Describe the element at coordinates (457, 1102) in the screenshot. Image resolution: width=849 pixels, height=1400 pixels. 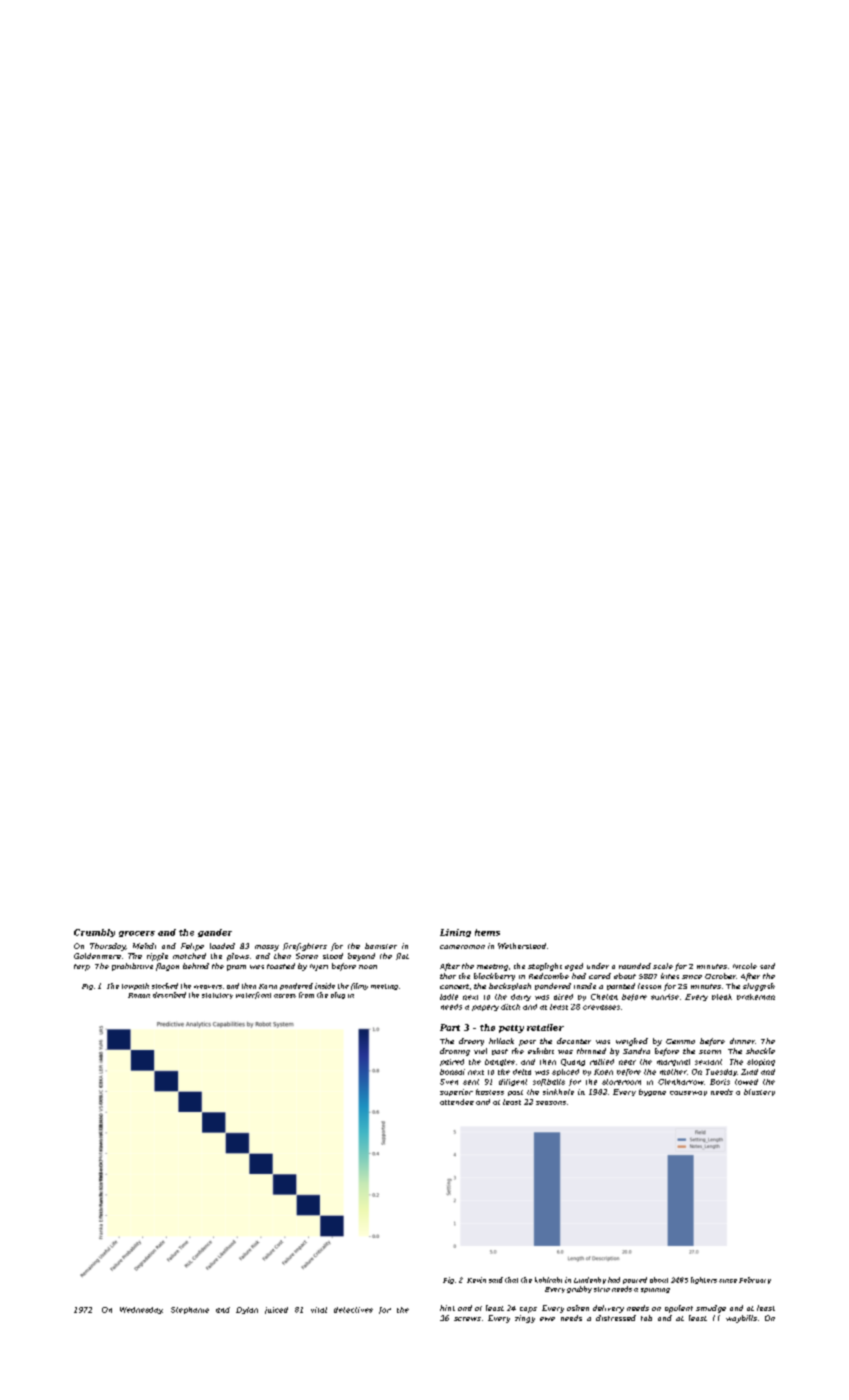
I see `attendee` at that location.
